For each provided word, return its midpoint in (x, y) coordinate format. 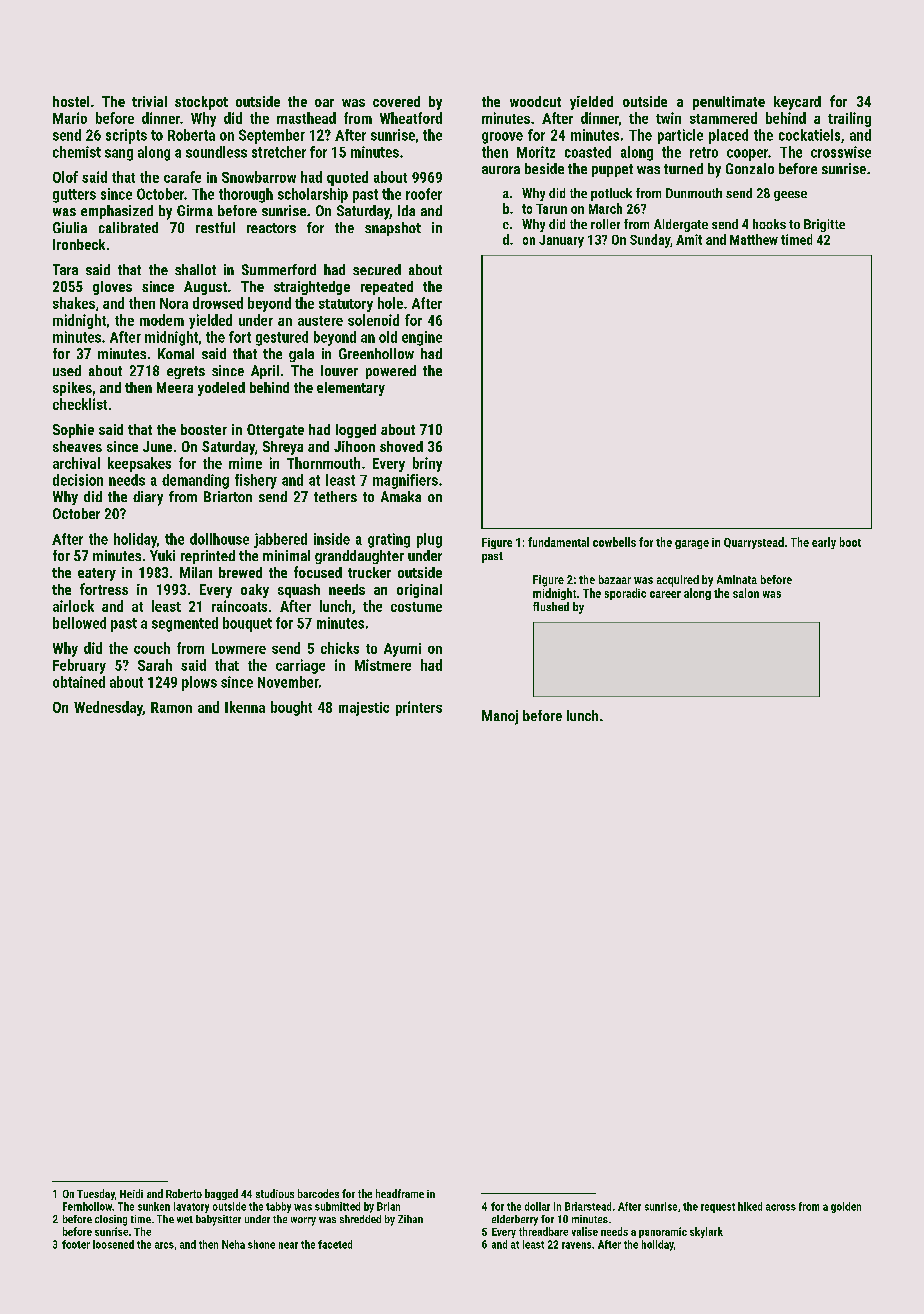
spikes (72, 389)
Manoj (500, 717)
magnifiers (405, 481)
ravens (576, 1245)
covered (396, 101)
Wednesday (108, 708)
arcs (164, 1245)
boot (850, 542)
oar (324, 103)
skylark (706, 1232)
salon (746, 593)
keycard (797, 103)
